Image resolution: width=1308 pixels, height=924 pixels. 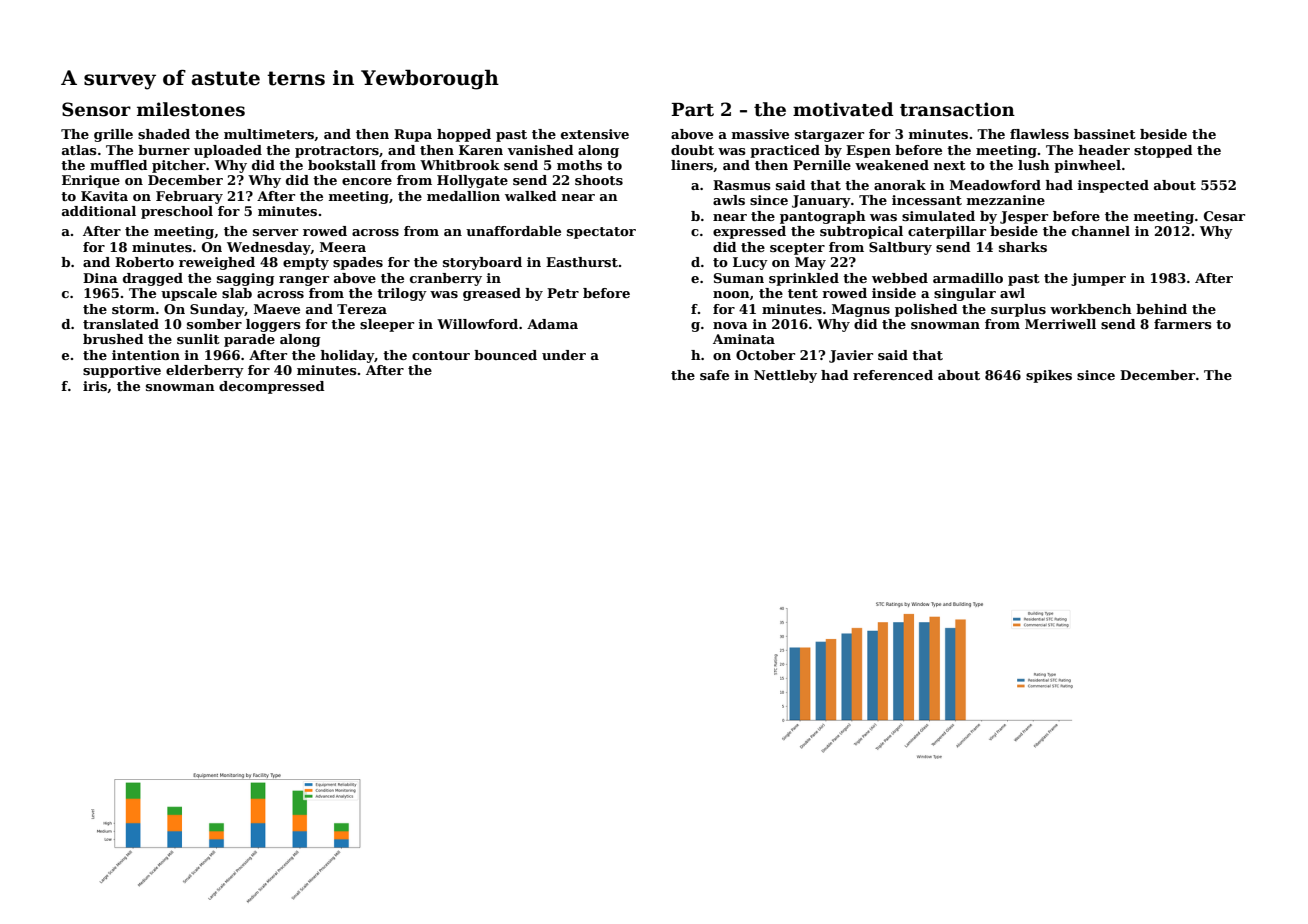 I want to click on Part, so click(x=692, y=110).
